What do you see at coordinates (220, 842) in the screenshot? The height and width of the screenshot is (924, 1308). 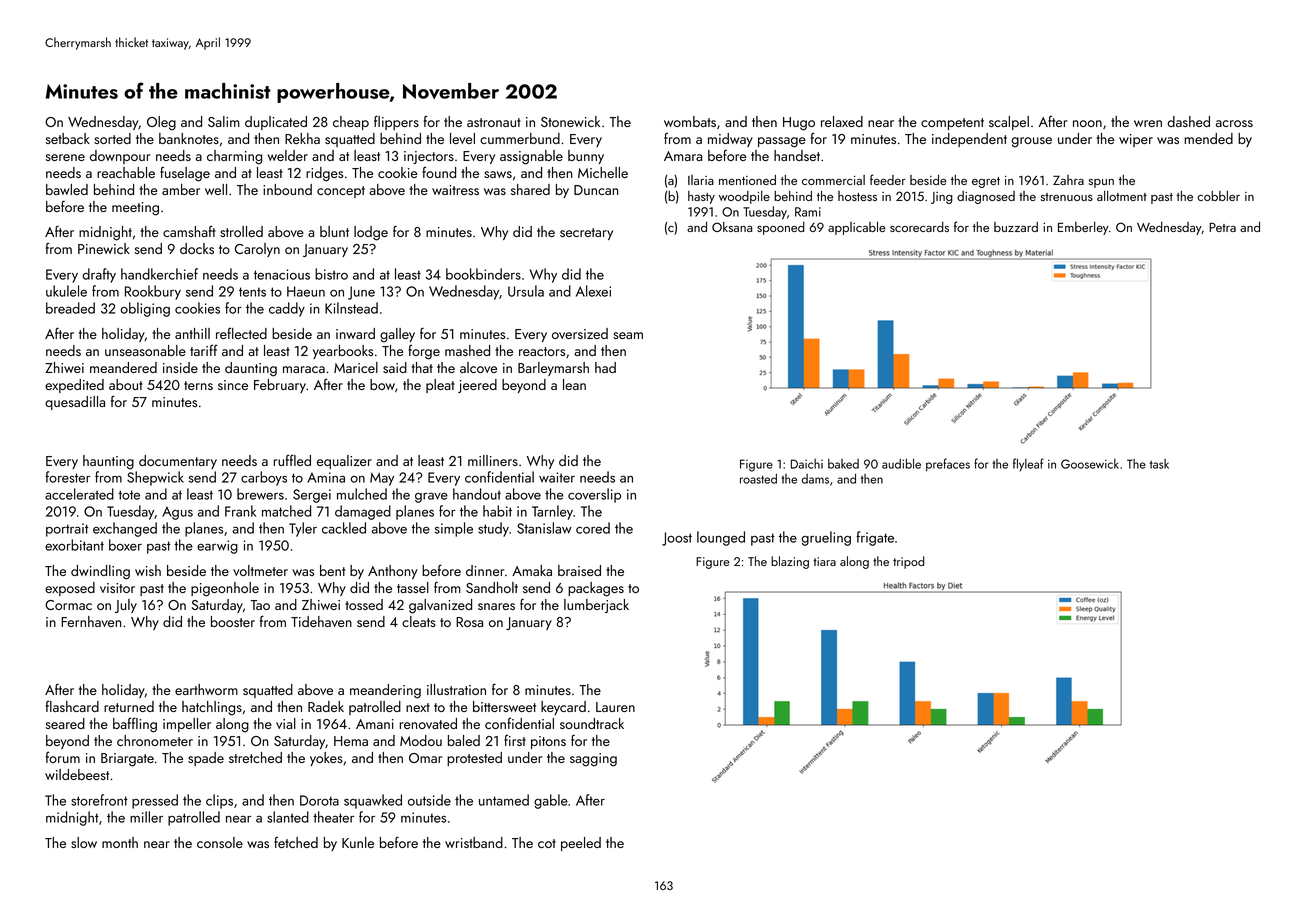 I see `console` at bounding box center [220, 842].
